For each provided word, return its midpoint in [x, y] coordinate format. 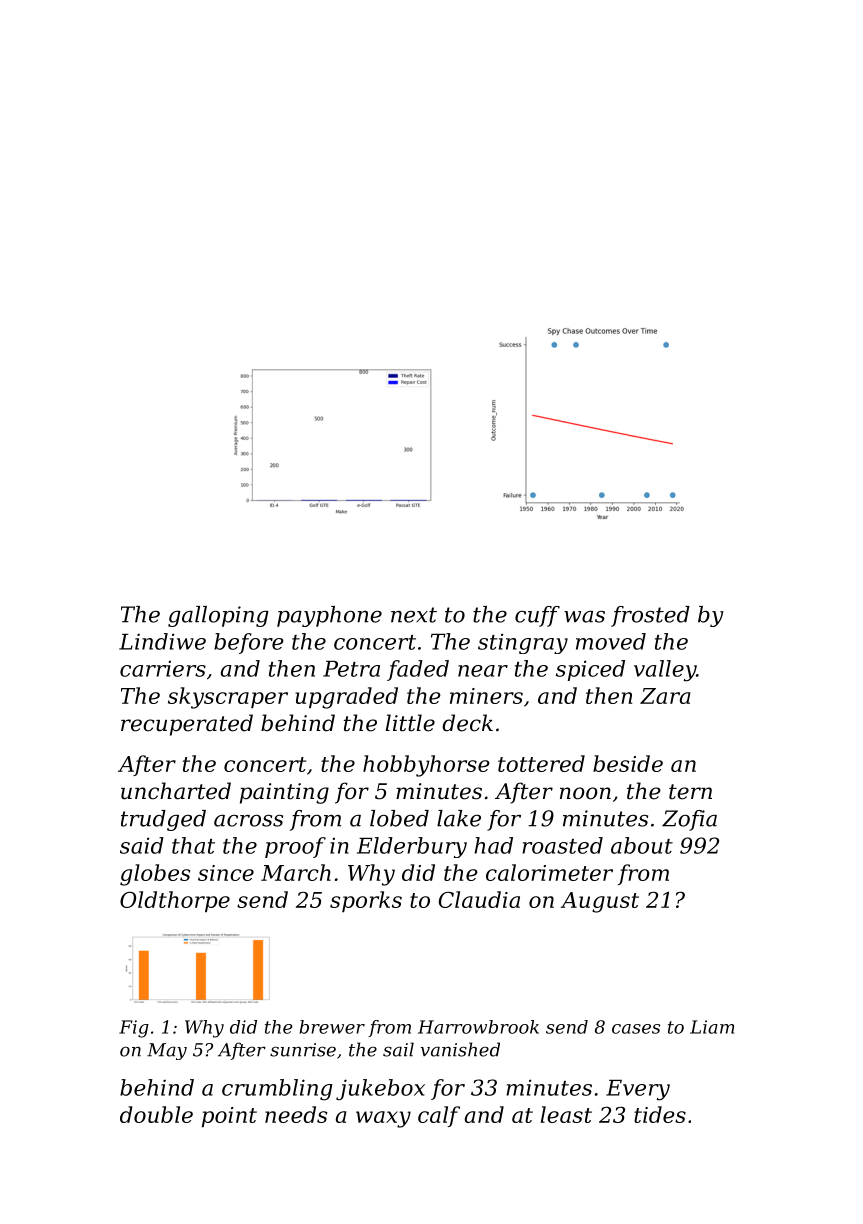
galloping [218, 616]
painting [284, 793]
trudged [163, 820]
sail [398, 1049]
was [584, 617]
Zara [665, 696]
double [156, 1114]
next [414, 615]
